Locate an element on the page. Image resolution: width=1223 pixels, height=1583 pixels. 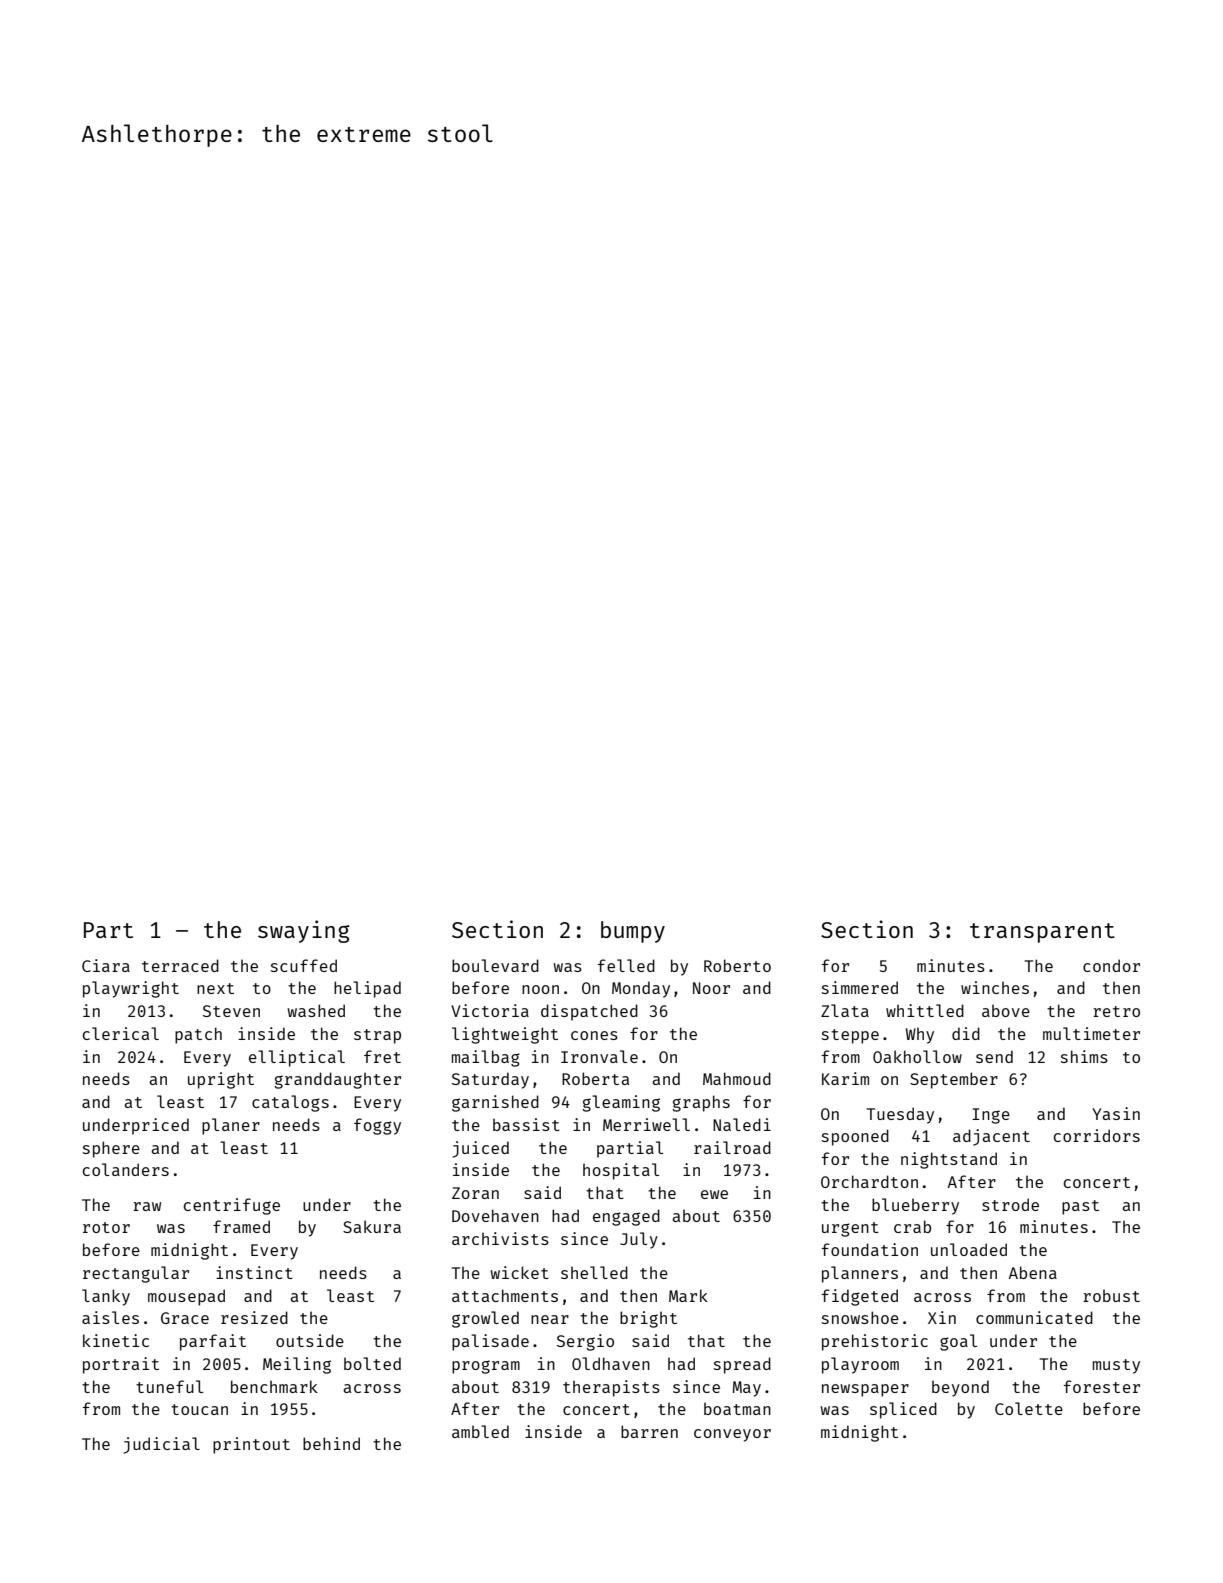
framed is located at coordinates (241, 1226).
